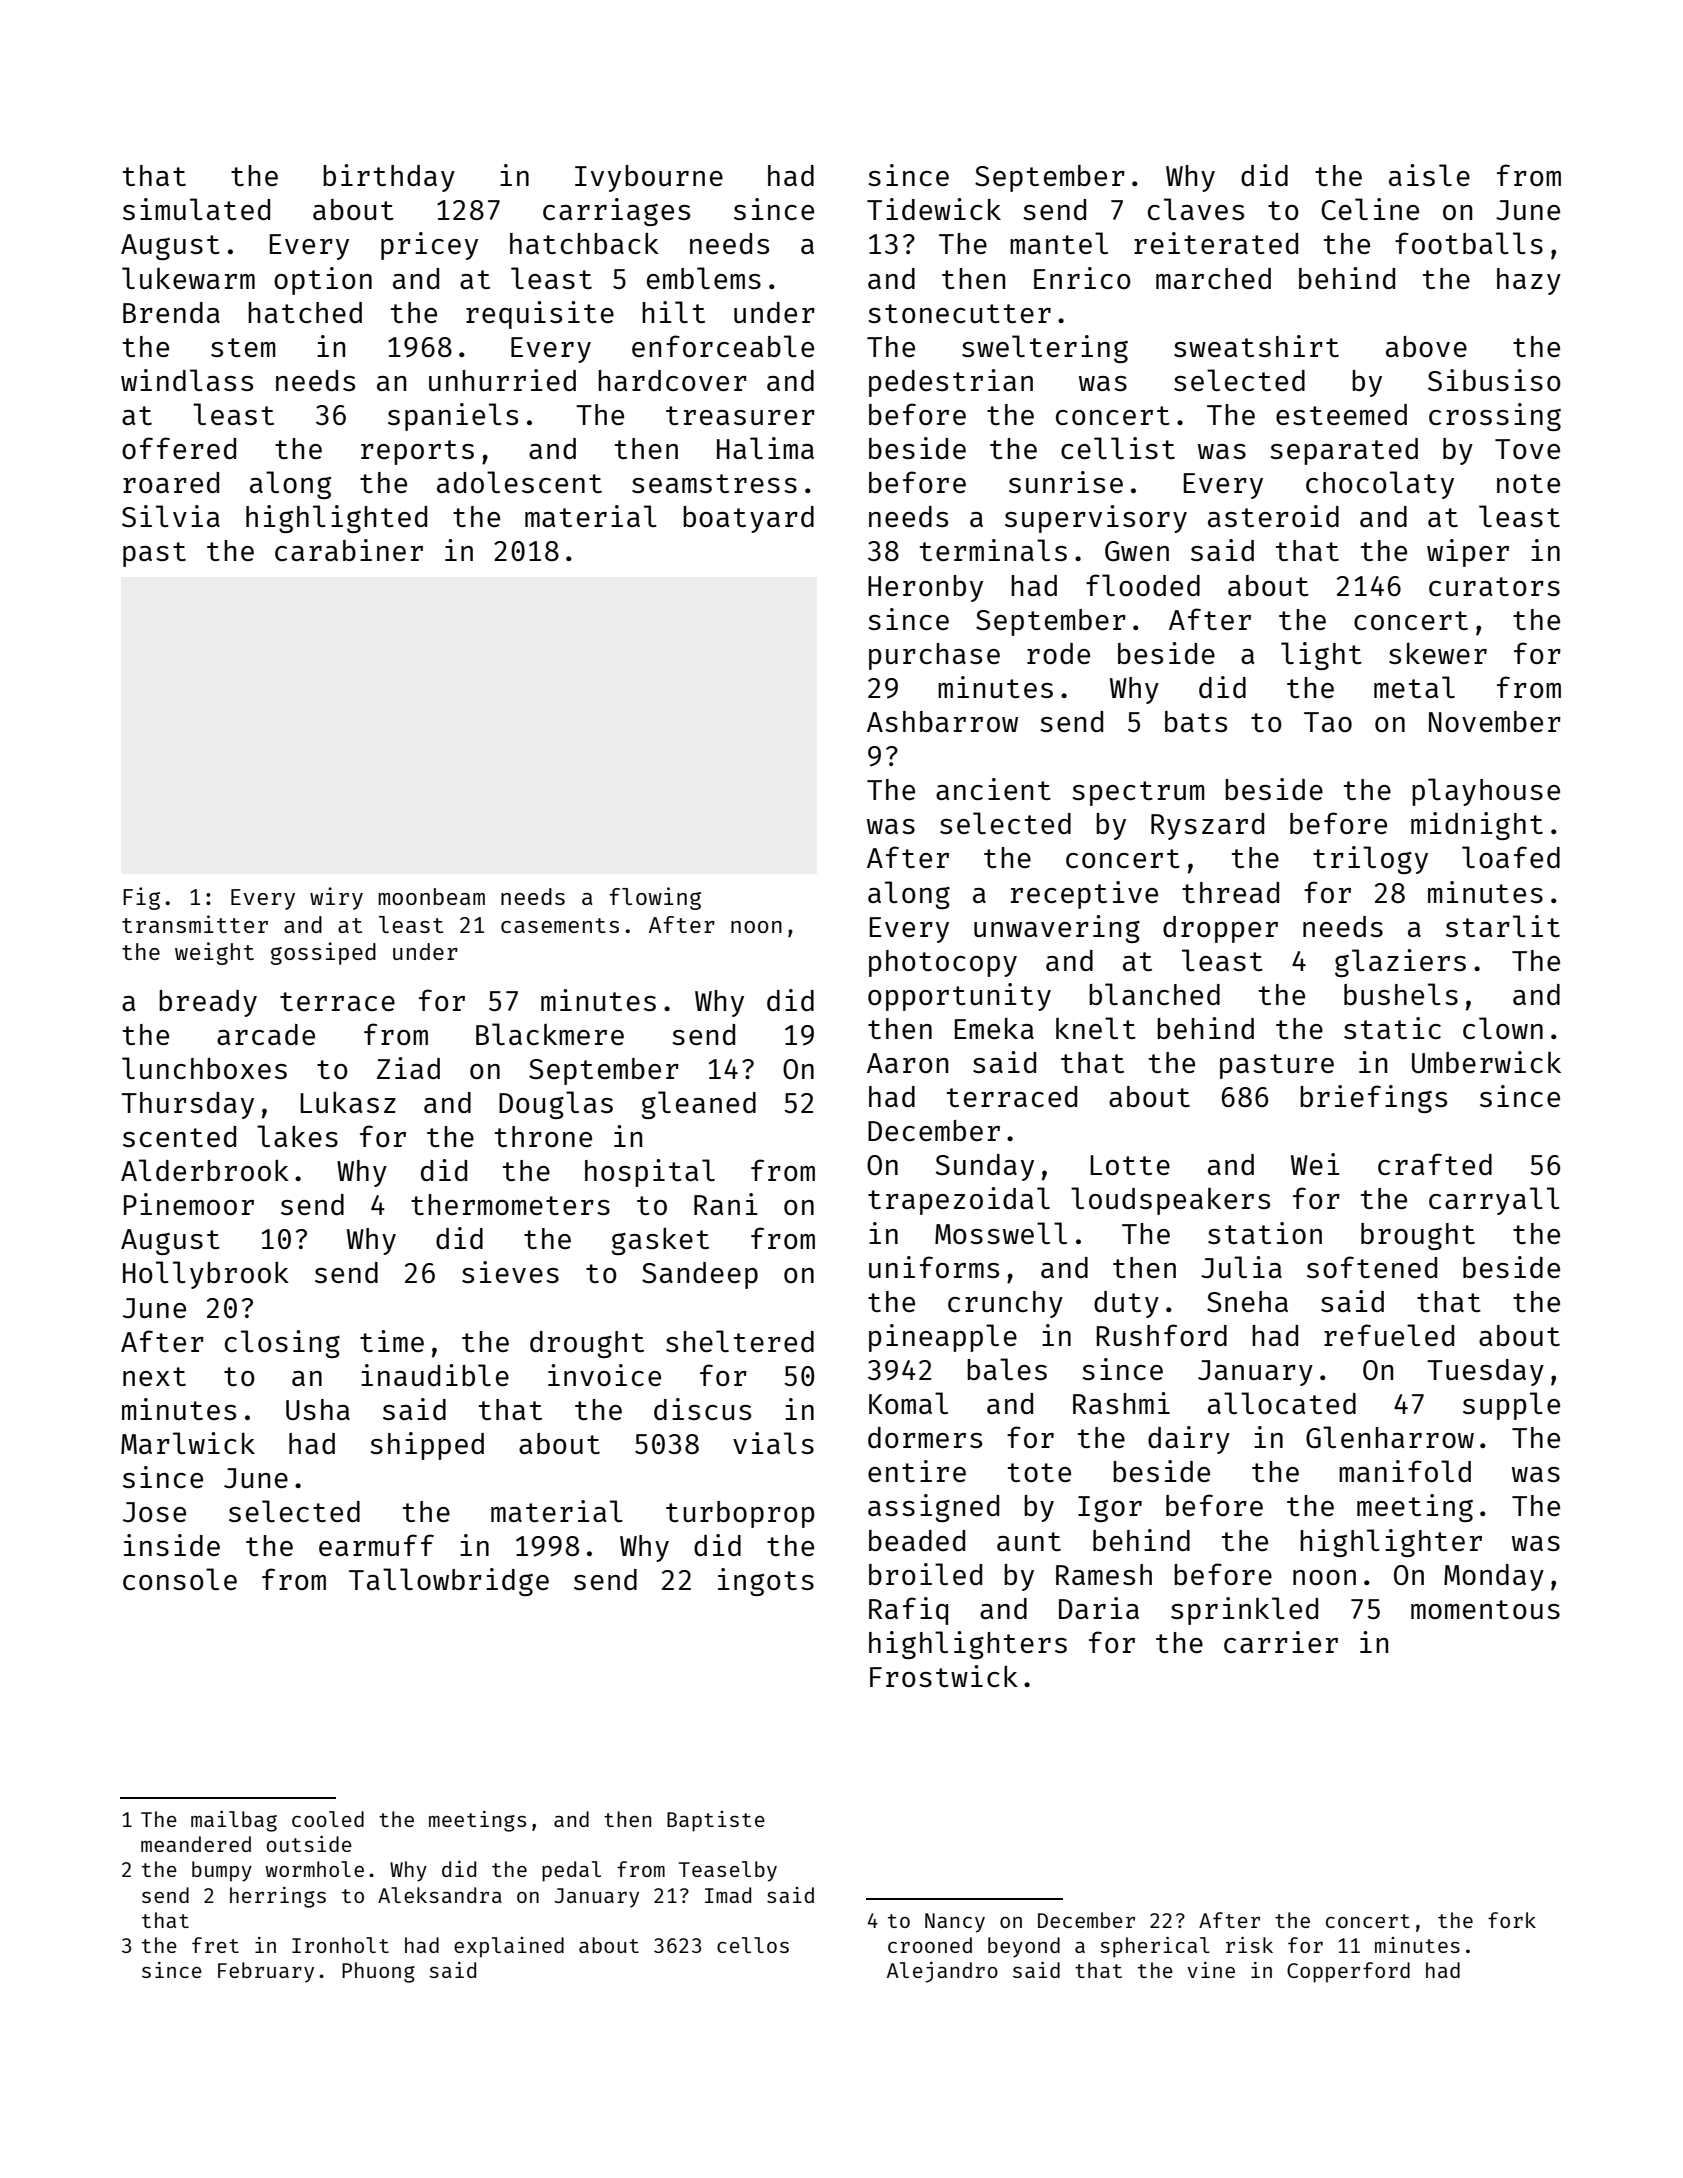 The height and width of the image is (2178, 1683). What do you see at coordinates (431, 896) in the image?
I see `moonbeam` at bounding box center [431, 896].
